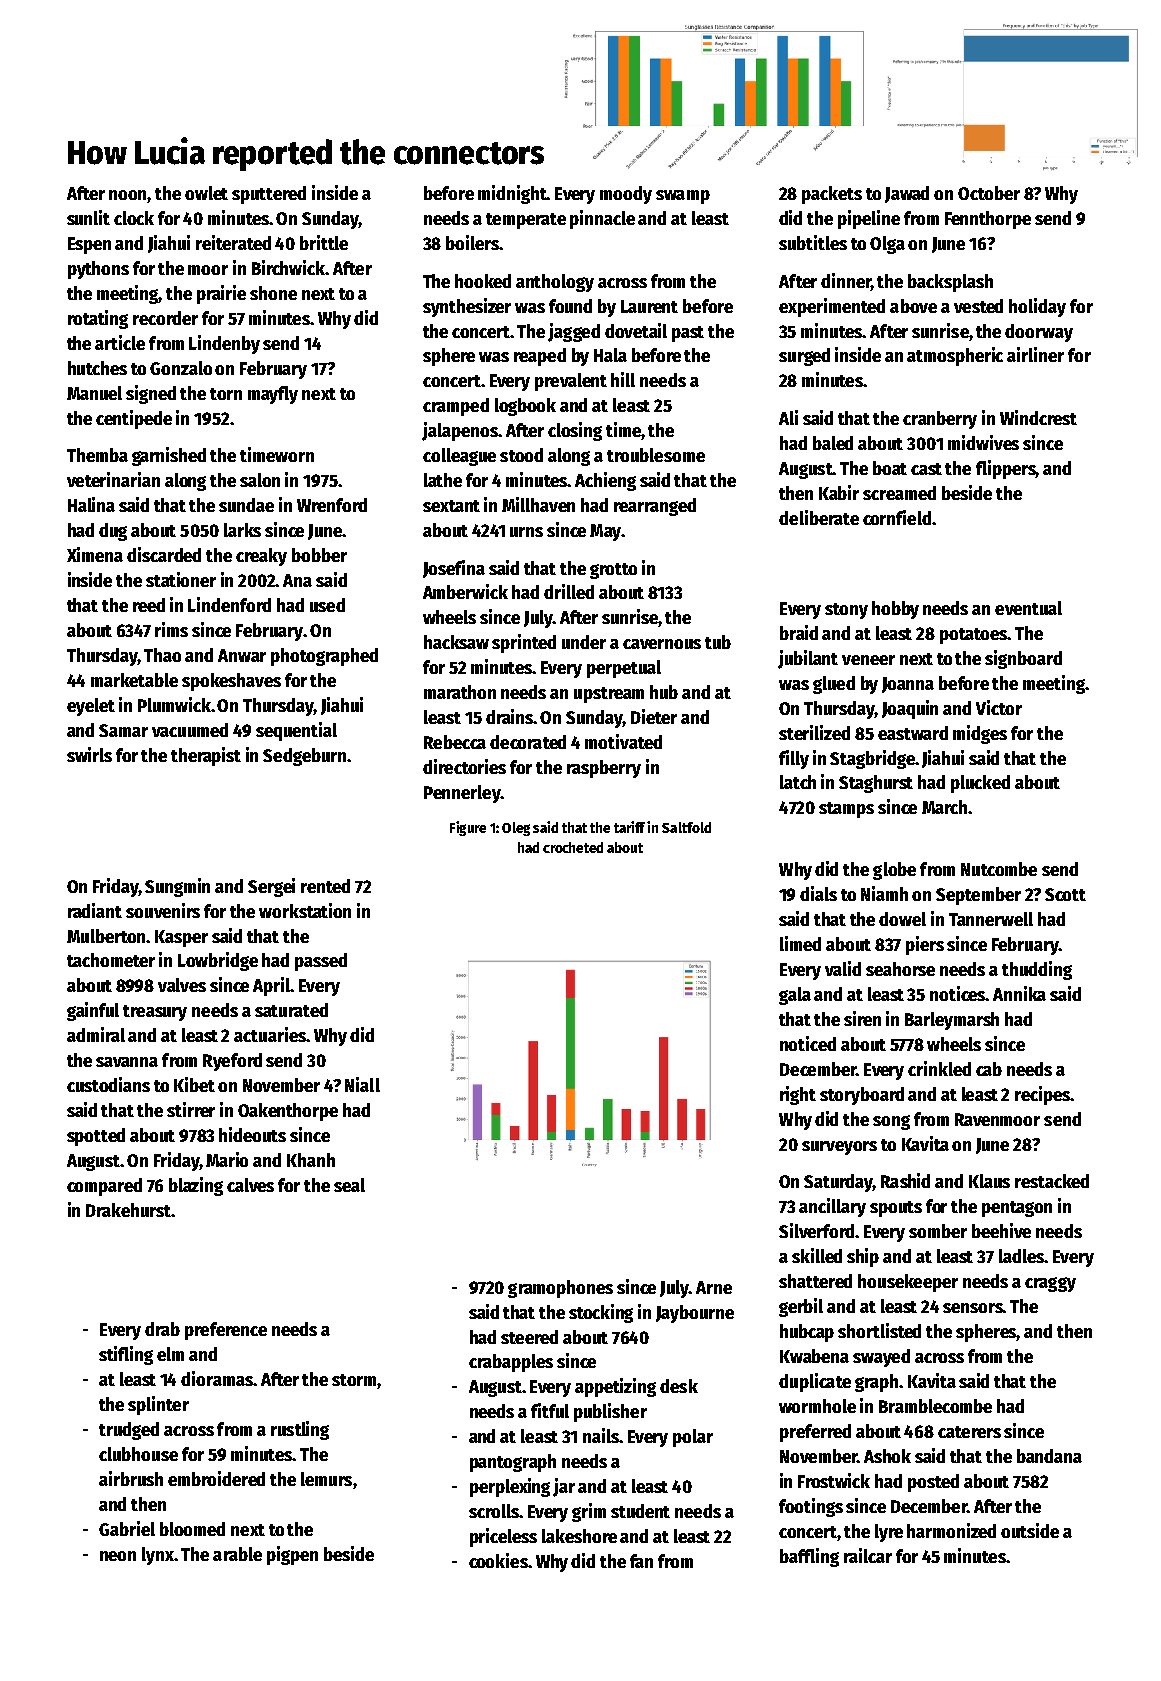 The width and height of the screenshot is (1161, 1681). Describe the element at coordinates (955, 356) in the screenshot. I see `atmospheric` at that location.
